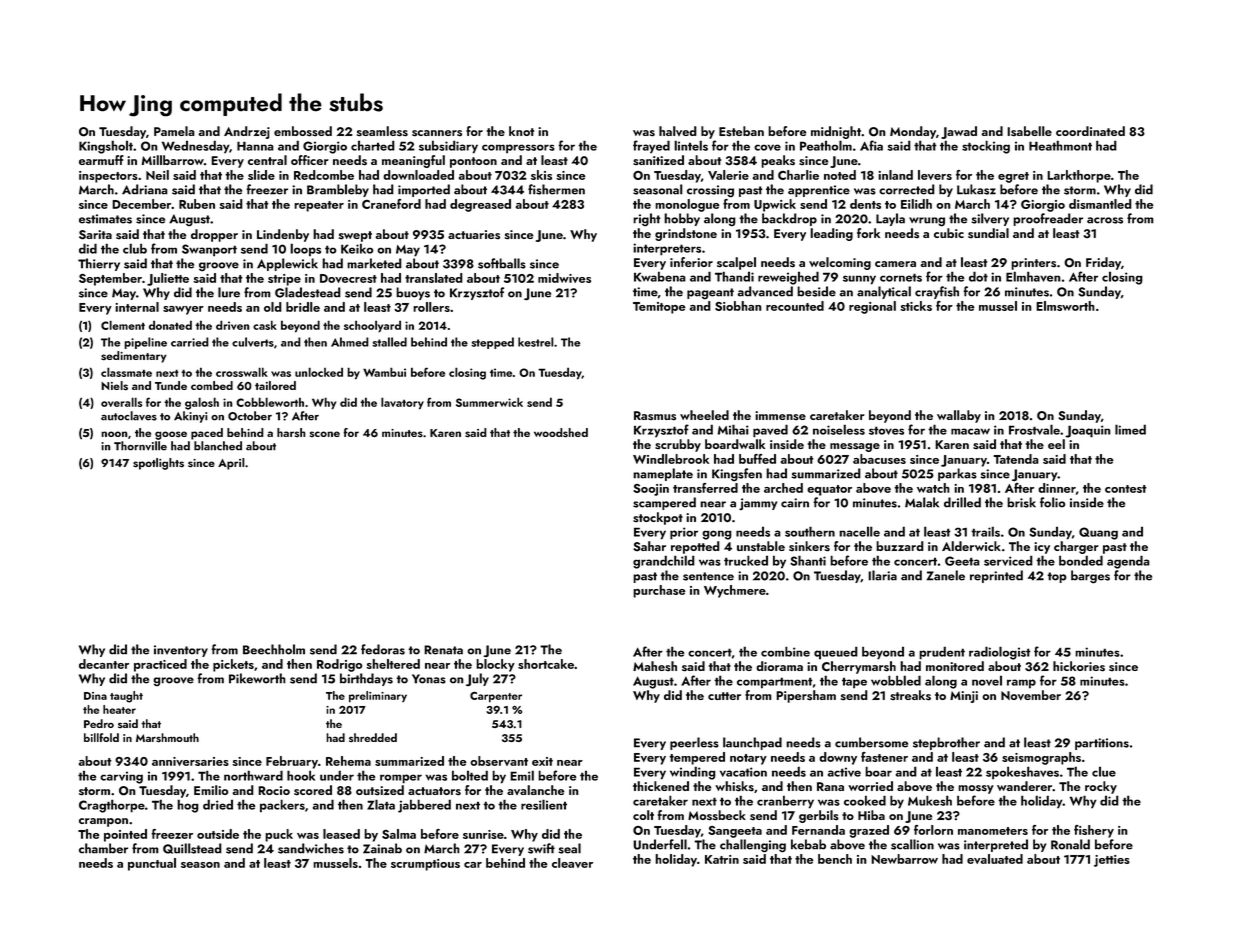  Describe the element at coordinates (647, 219) in the document. I see `right` at that location.
